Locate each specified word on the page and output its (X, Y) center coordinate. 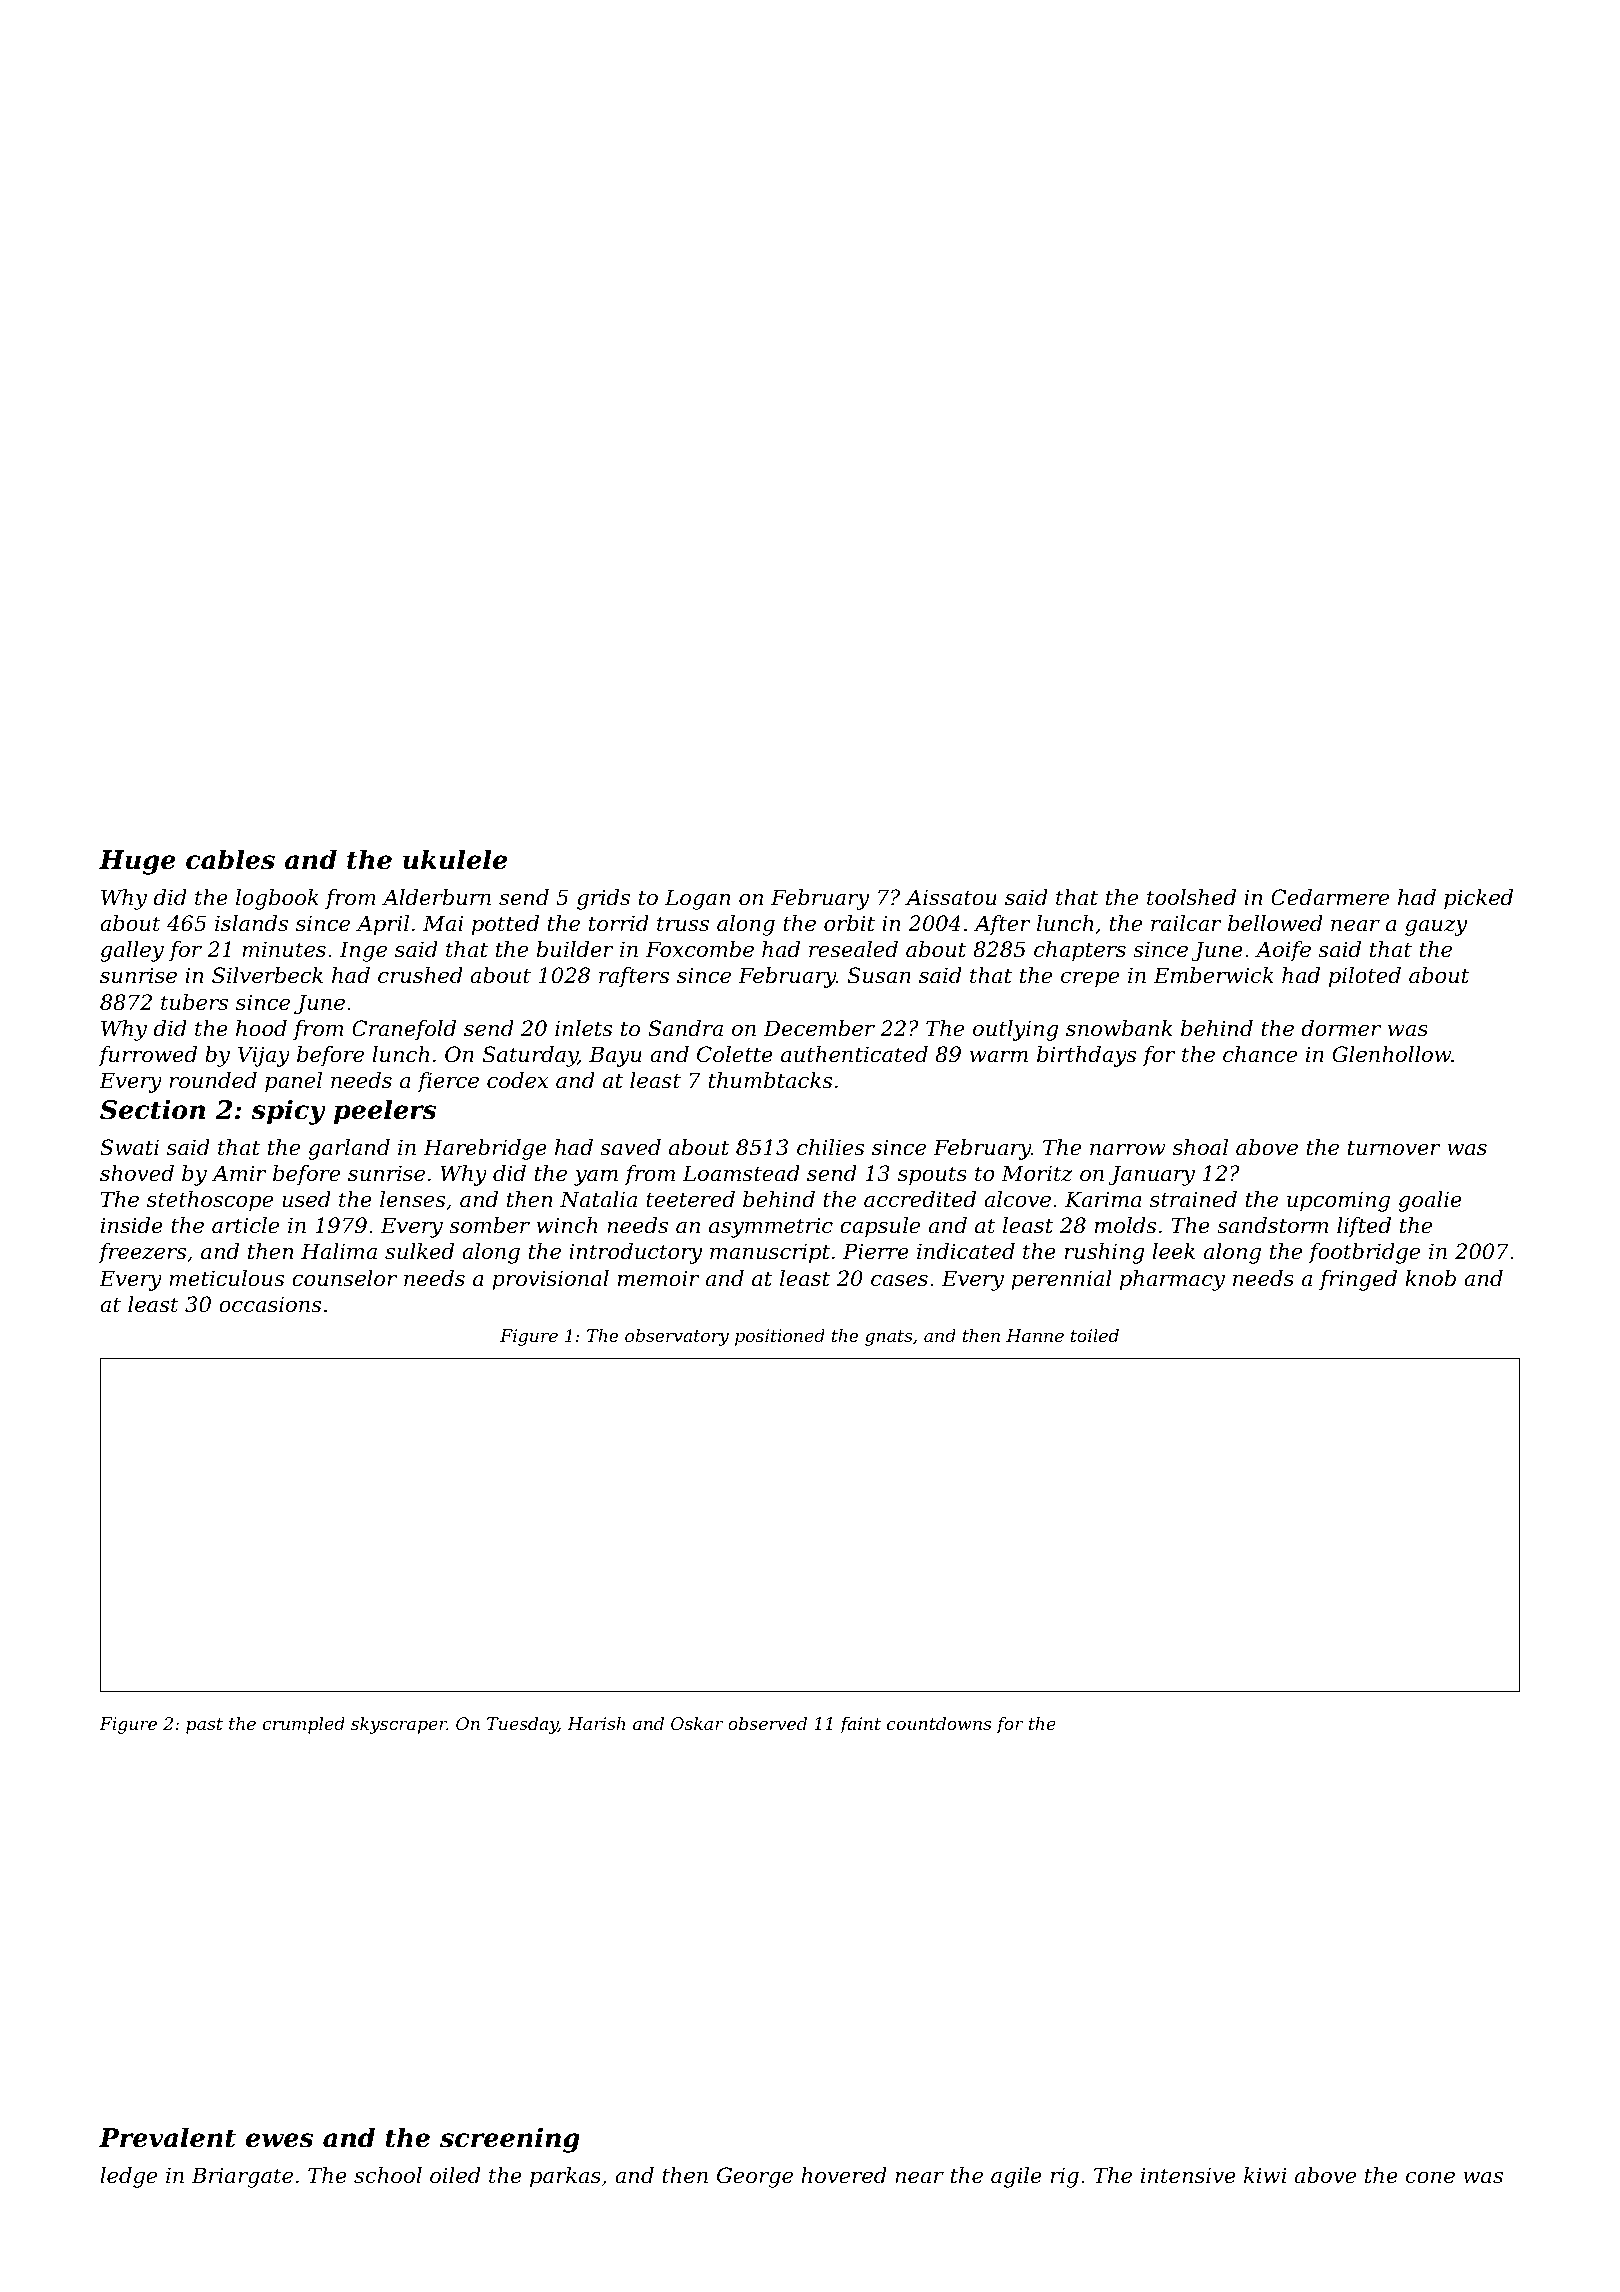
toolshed (1191, 897)
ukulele (455, 859)
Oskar (697, 1723)
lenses (412, 1199)
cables (230, 859)
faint (860, 1725)
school (388, 2175)
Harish (596, 1723)
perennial (1061, 1280)
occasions (270, 1304)
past (204, 1726)
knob (1430, 1278)
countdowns (939, 1723)
